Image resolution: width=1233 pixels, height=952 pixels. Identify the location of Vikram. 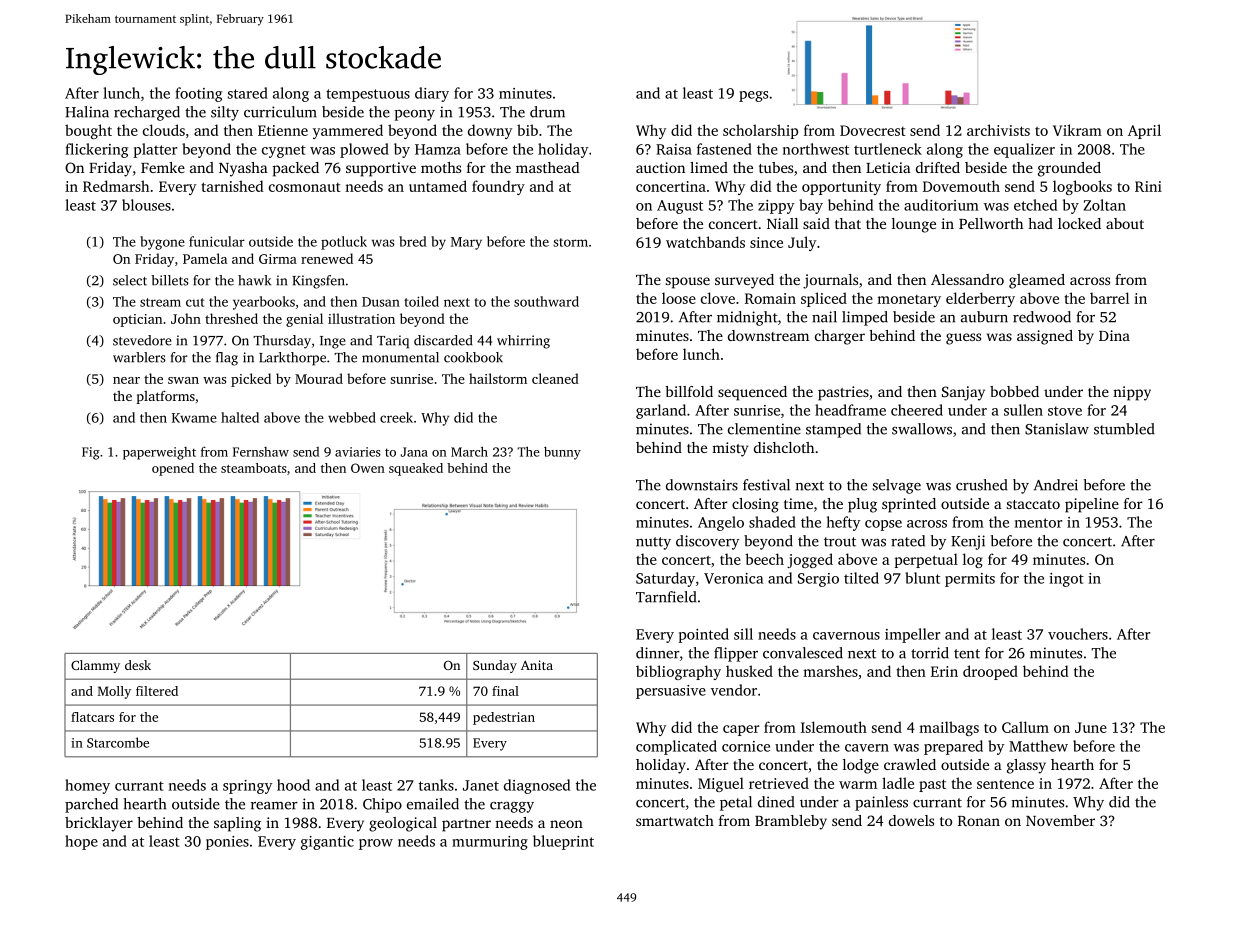
(1077, 130).
